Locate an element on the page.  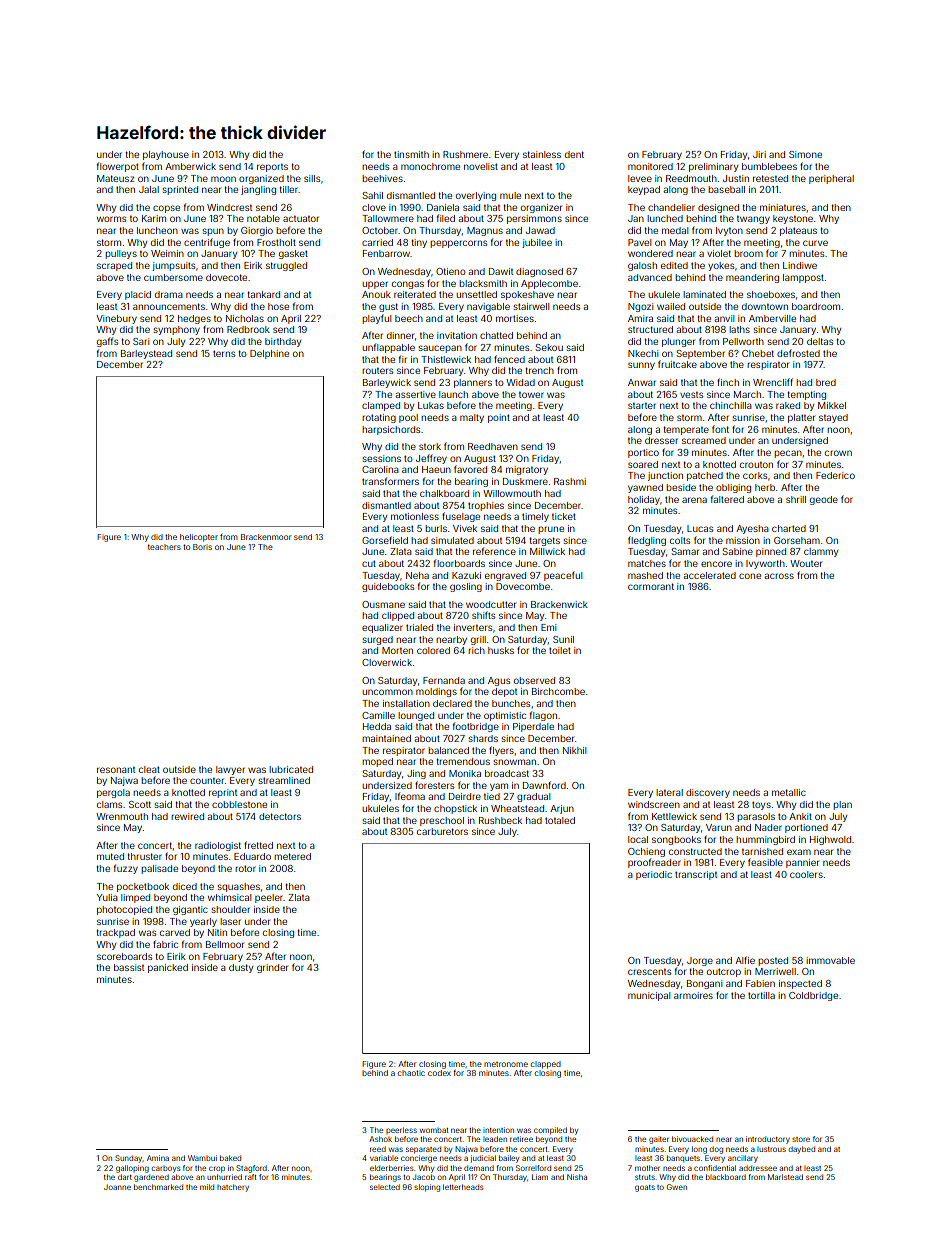
overlying is located at coordinates (476, 196).
